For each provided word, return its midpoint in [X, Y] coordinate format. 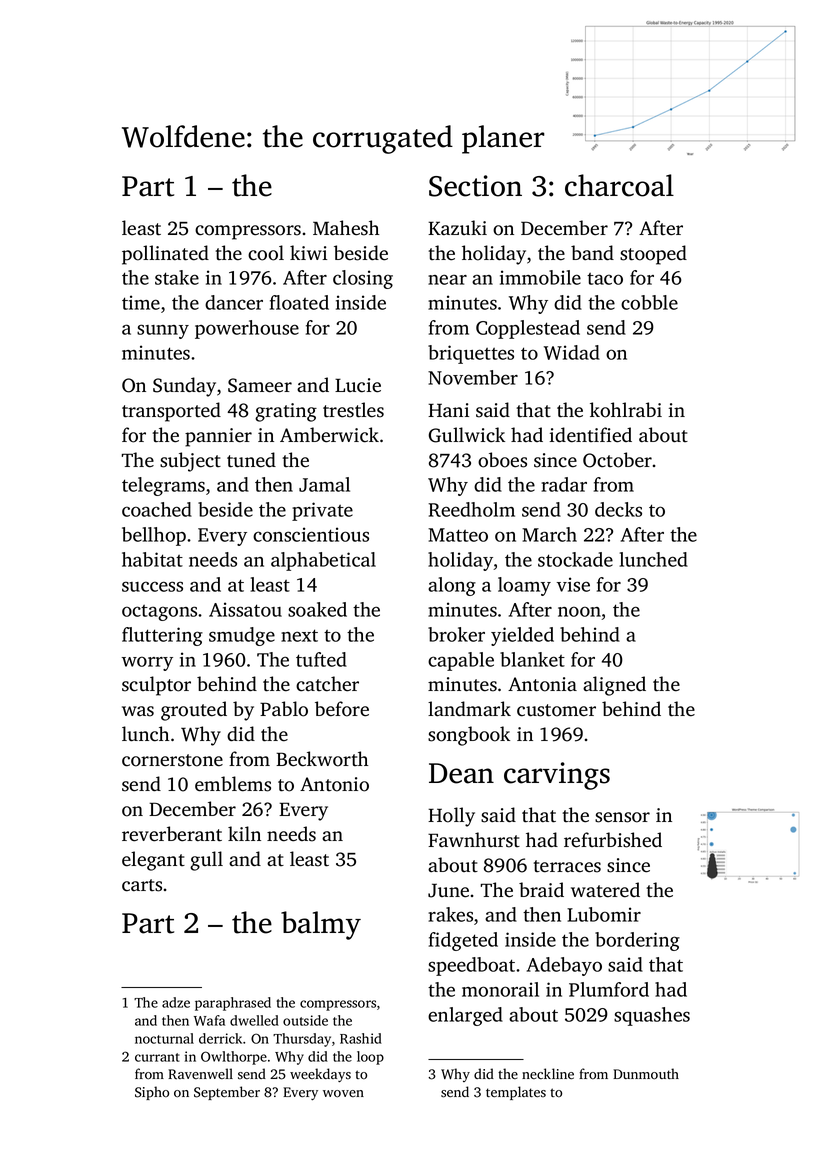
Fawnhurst [474, 840]
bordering [637, 941]
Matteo [458, 535]
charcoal [619, 185]
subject [190, 462]
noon [579, 611]
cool [266, 253]
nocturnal [164, 1038]
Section [475, 186]
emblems [233, 784]
